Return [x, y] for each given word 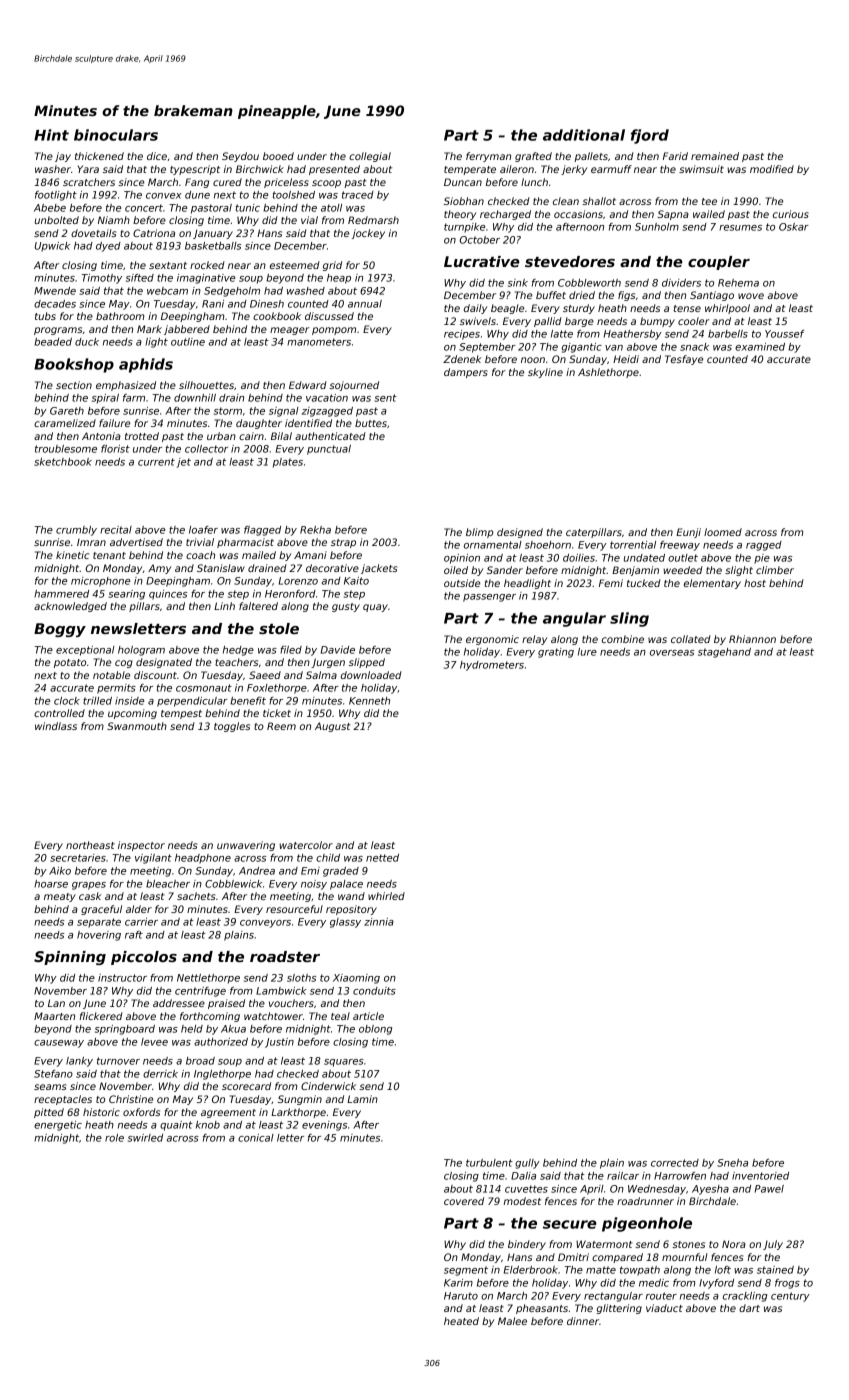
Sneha [732, 1163]
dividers [681, 283]
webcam [167, 291]
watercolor [306, 845]
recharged [505, 215]
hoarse [51, 884]
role [114, 1138]
